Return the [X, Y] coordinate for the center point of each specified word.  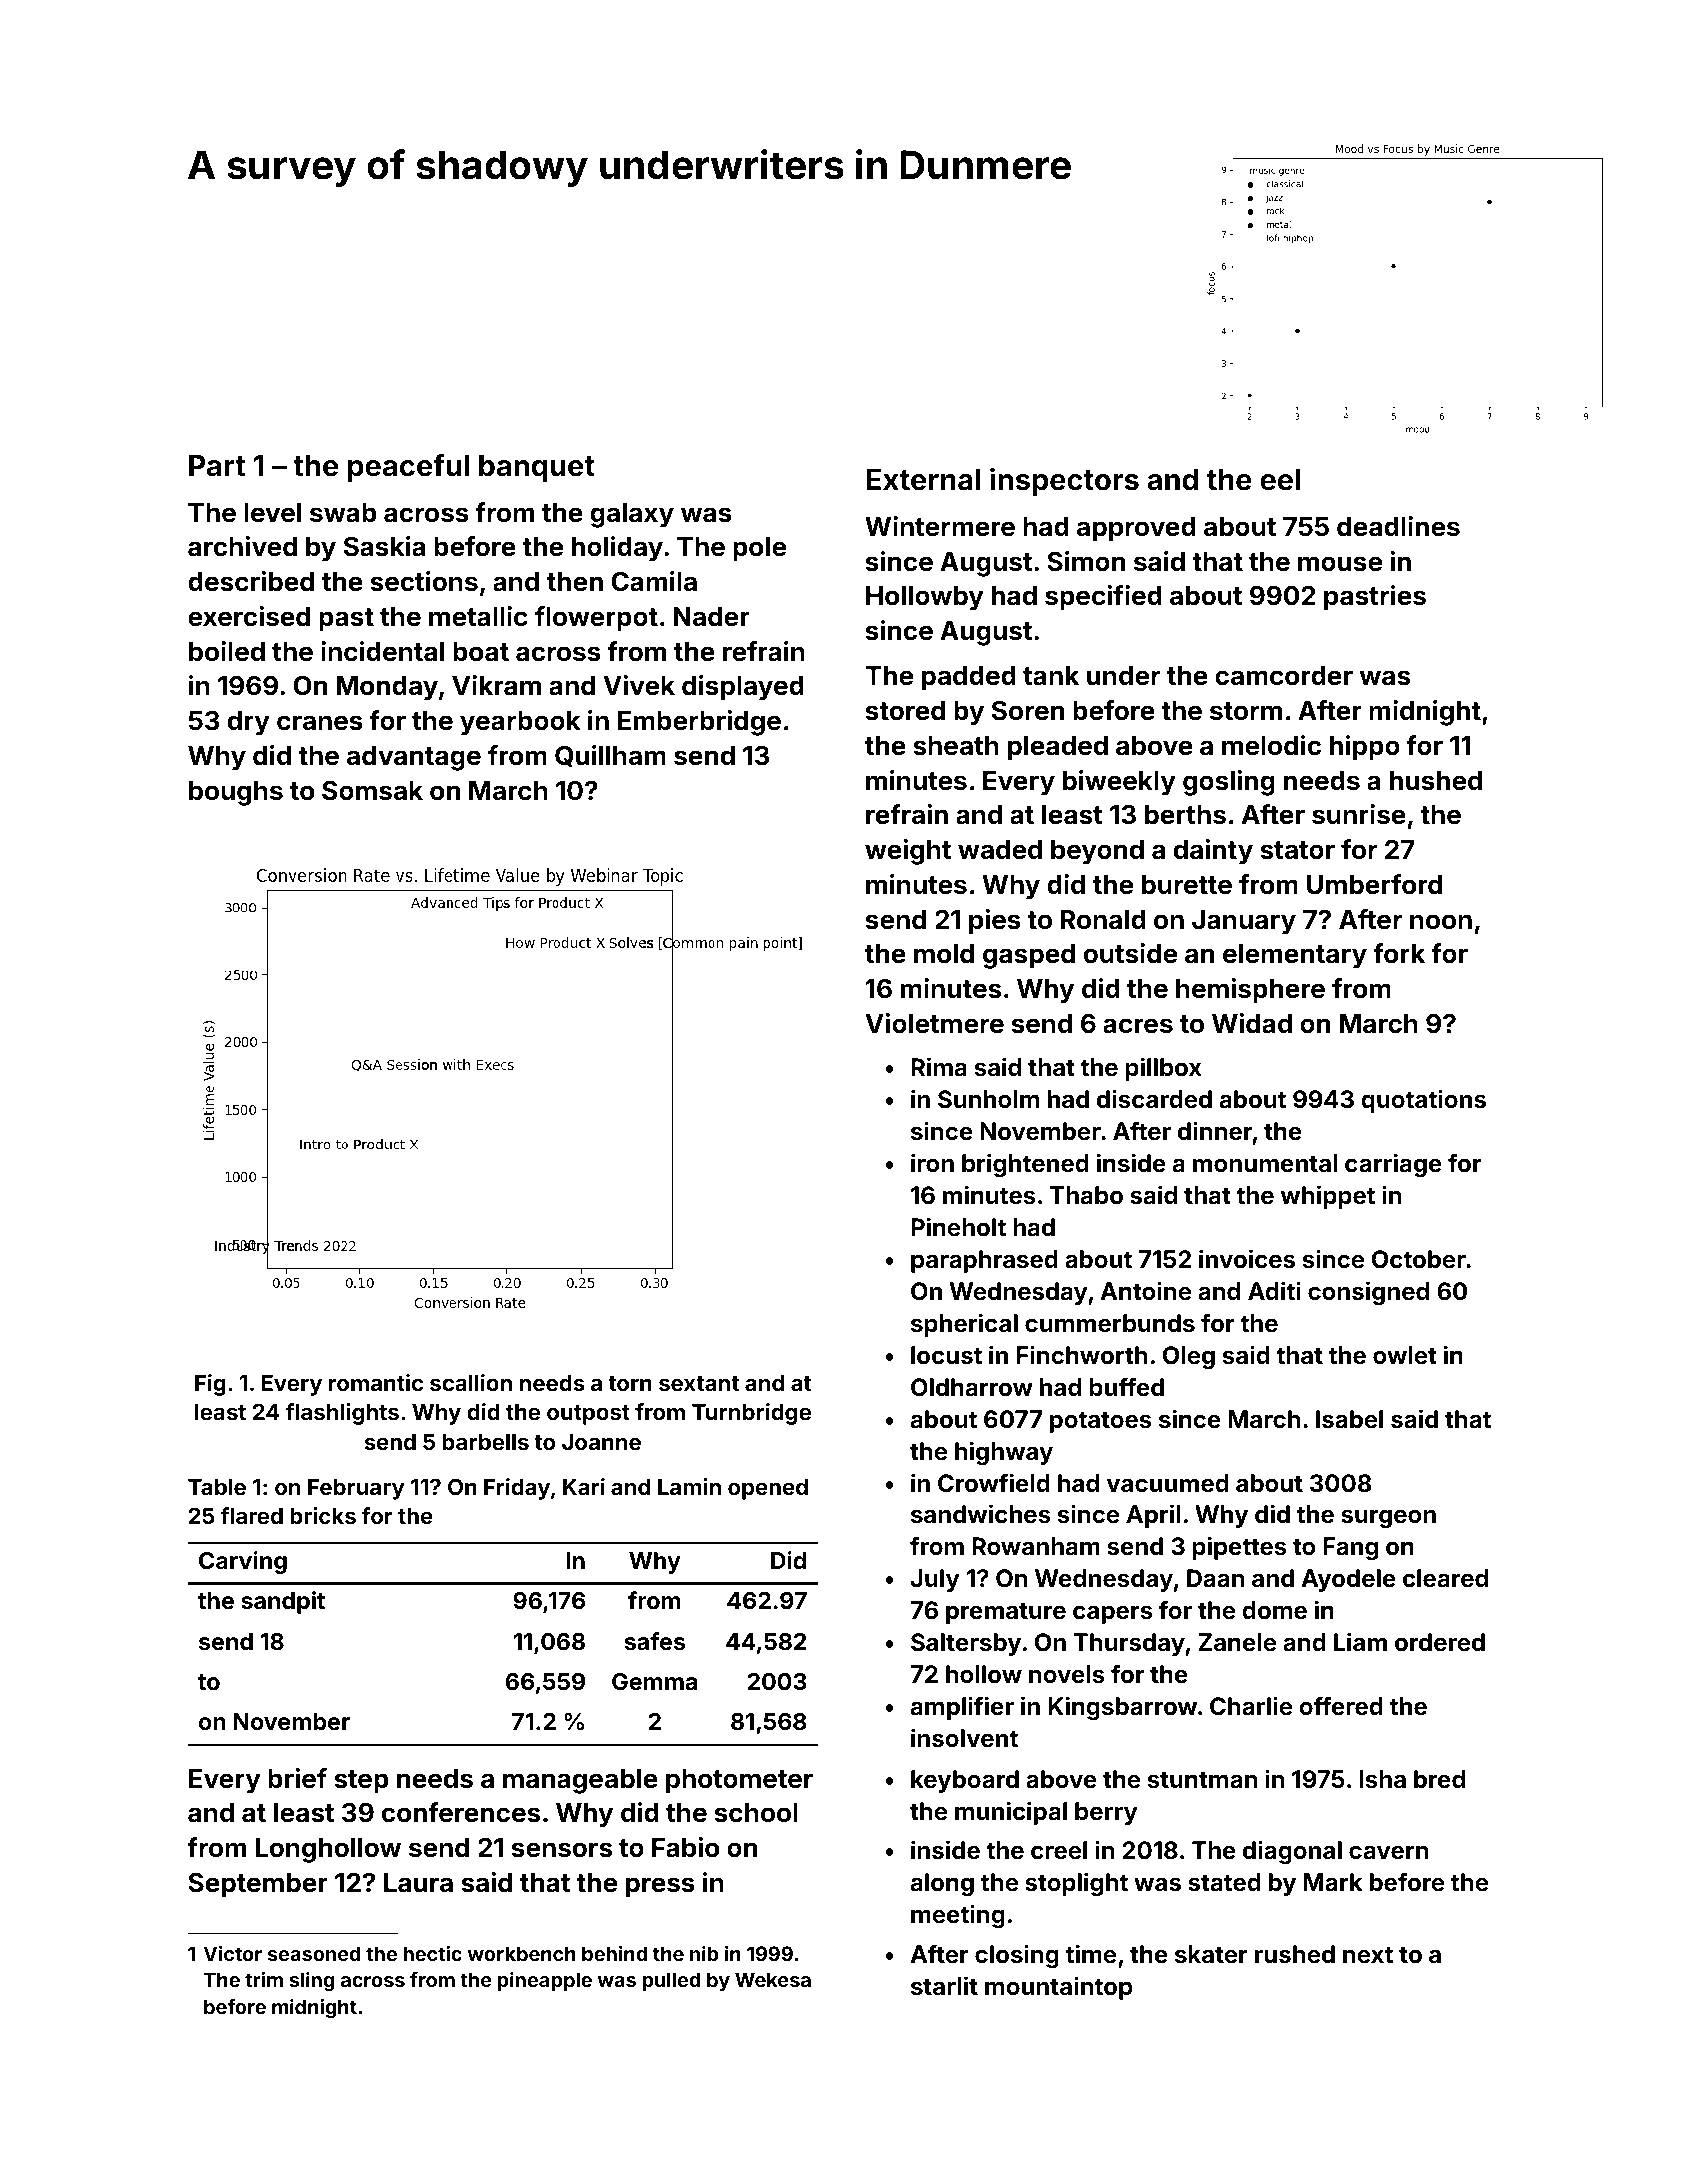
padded [969, 678]
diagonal [1292, 1852]
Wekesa [773, 1979]
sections [424, 581]
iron [932, 1162]
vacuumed [1168, 1483]
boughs [236, 793]
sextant [699, 1383]
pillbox [1163, 1069]
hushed [1436, 781]
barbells [485, 1442]
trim [264, 1979]
